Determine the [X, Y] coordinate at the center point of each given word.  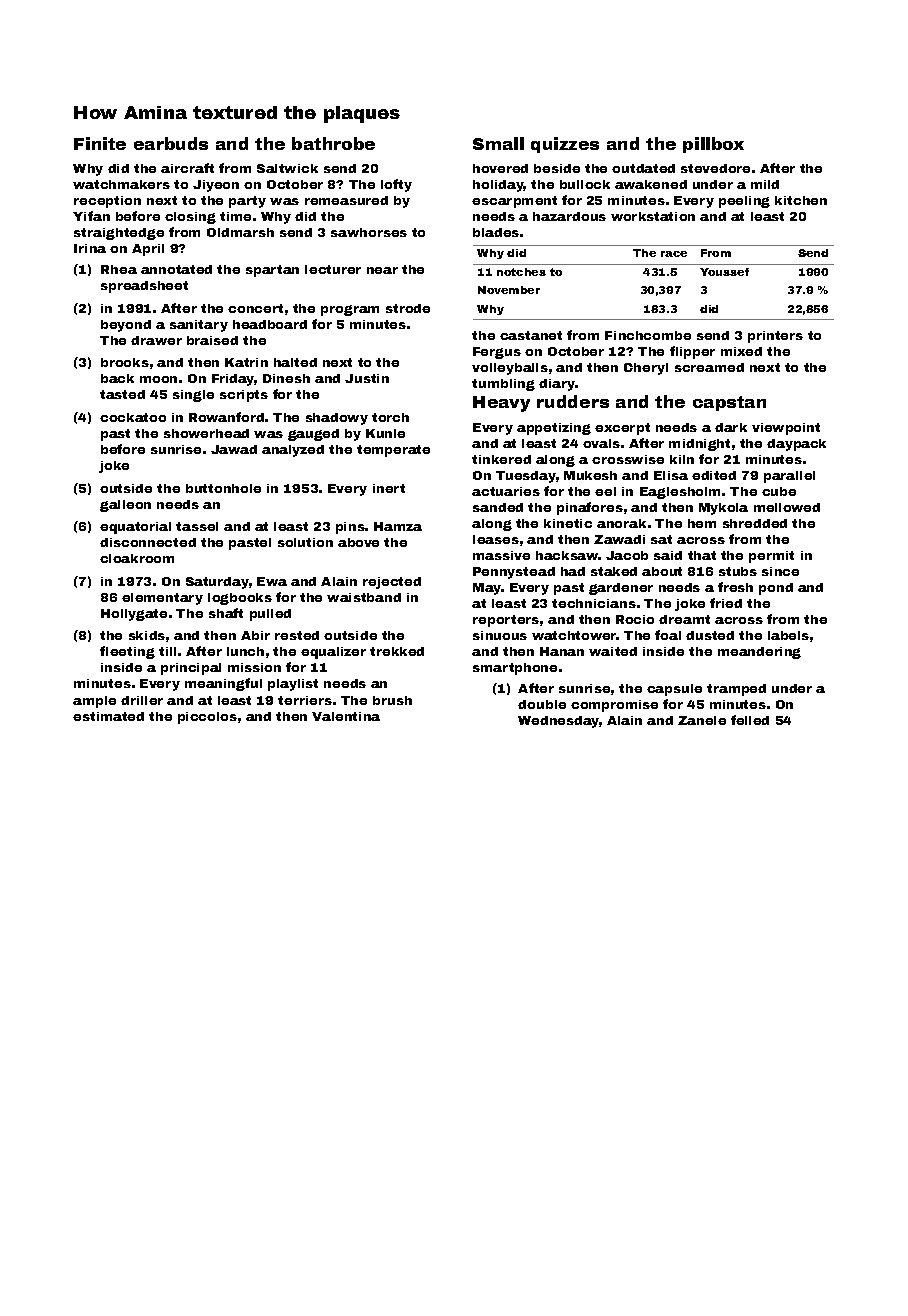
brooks [125, 362]
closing [190, 218]
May [487, 589]
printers [775, 337]
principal [191, 669]
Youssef [724, 272]
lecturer [333, 269]
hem [702, 523]
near [382, 270]
